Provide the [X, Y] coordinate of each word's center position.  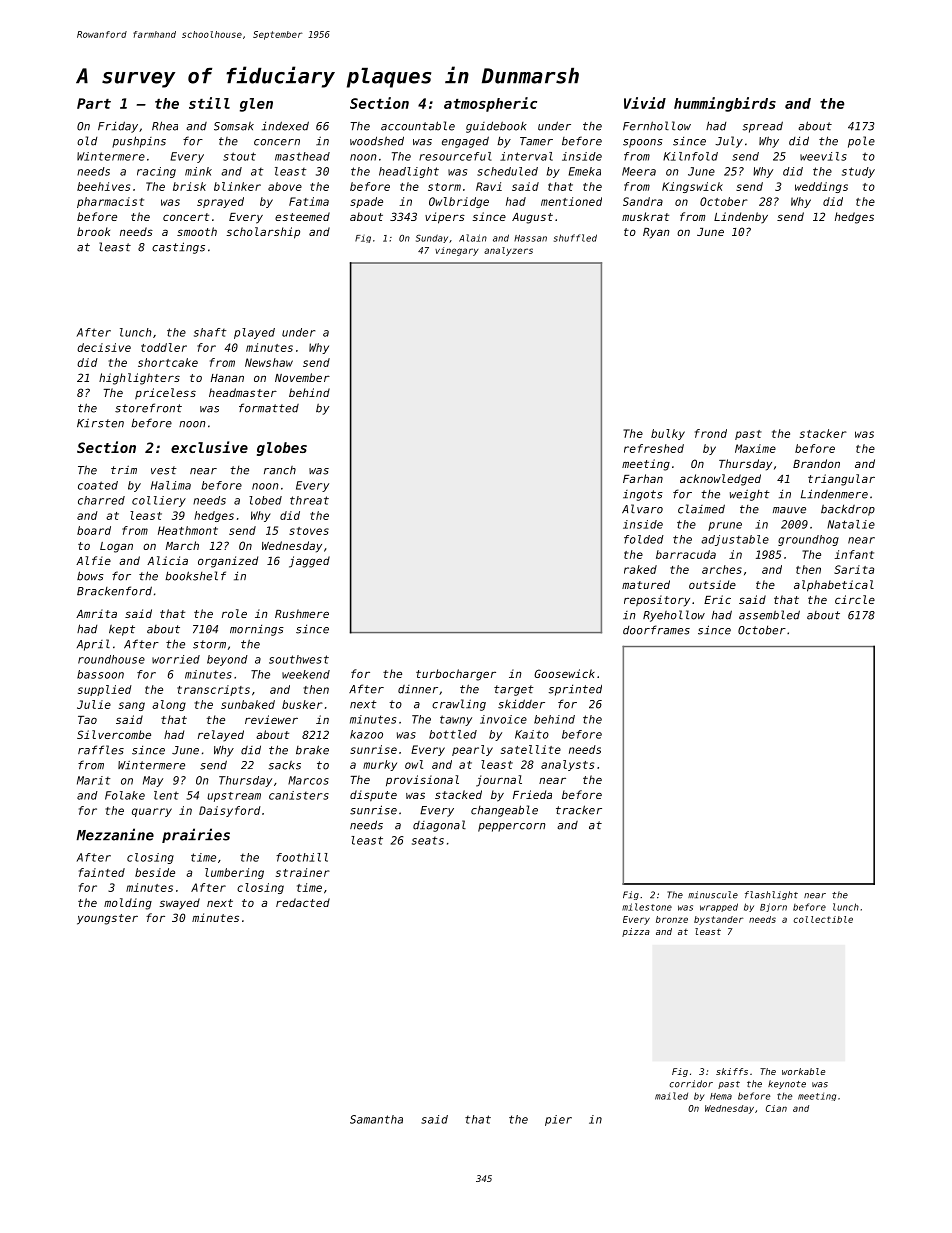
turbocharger [456, 675]
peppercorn [512, 827]
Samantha [376, 1119]
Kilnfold [690, 156]
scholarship [263, 233]
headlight [409, 172]
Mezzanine [115, 834]
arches [722, 569]
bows [90, 576]
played [254, 333]
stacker [823, 433]
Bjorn [773, 907]
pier [558, 1120]
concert [186, 217]
